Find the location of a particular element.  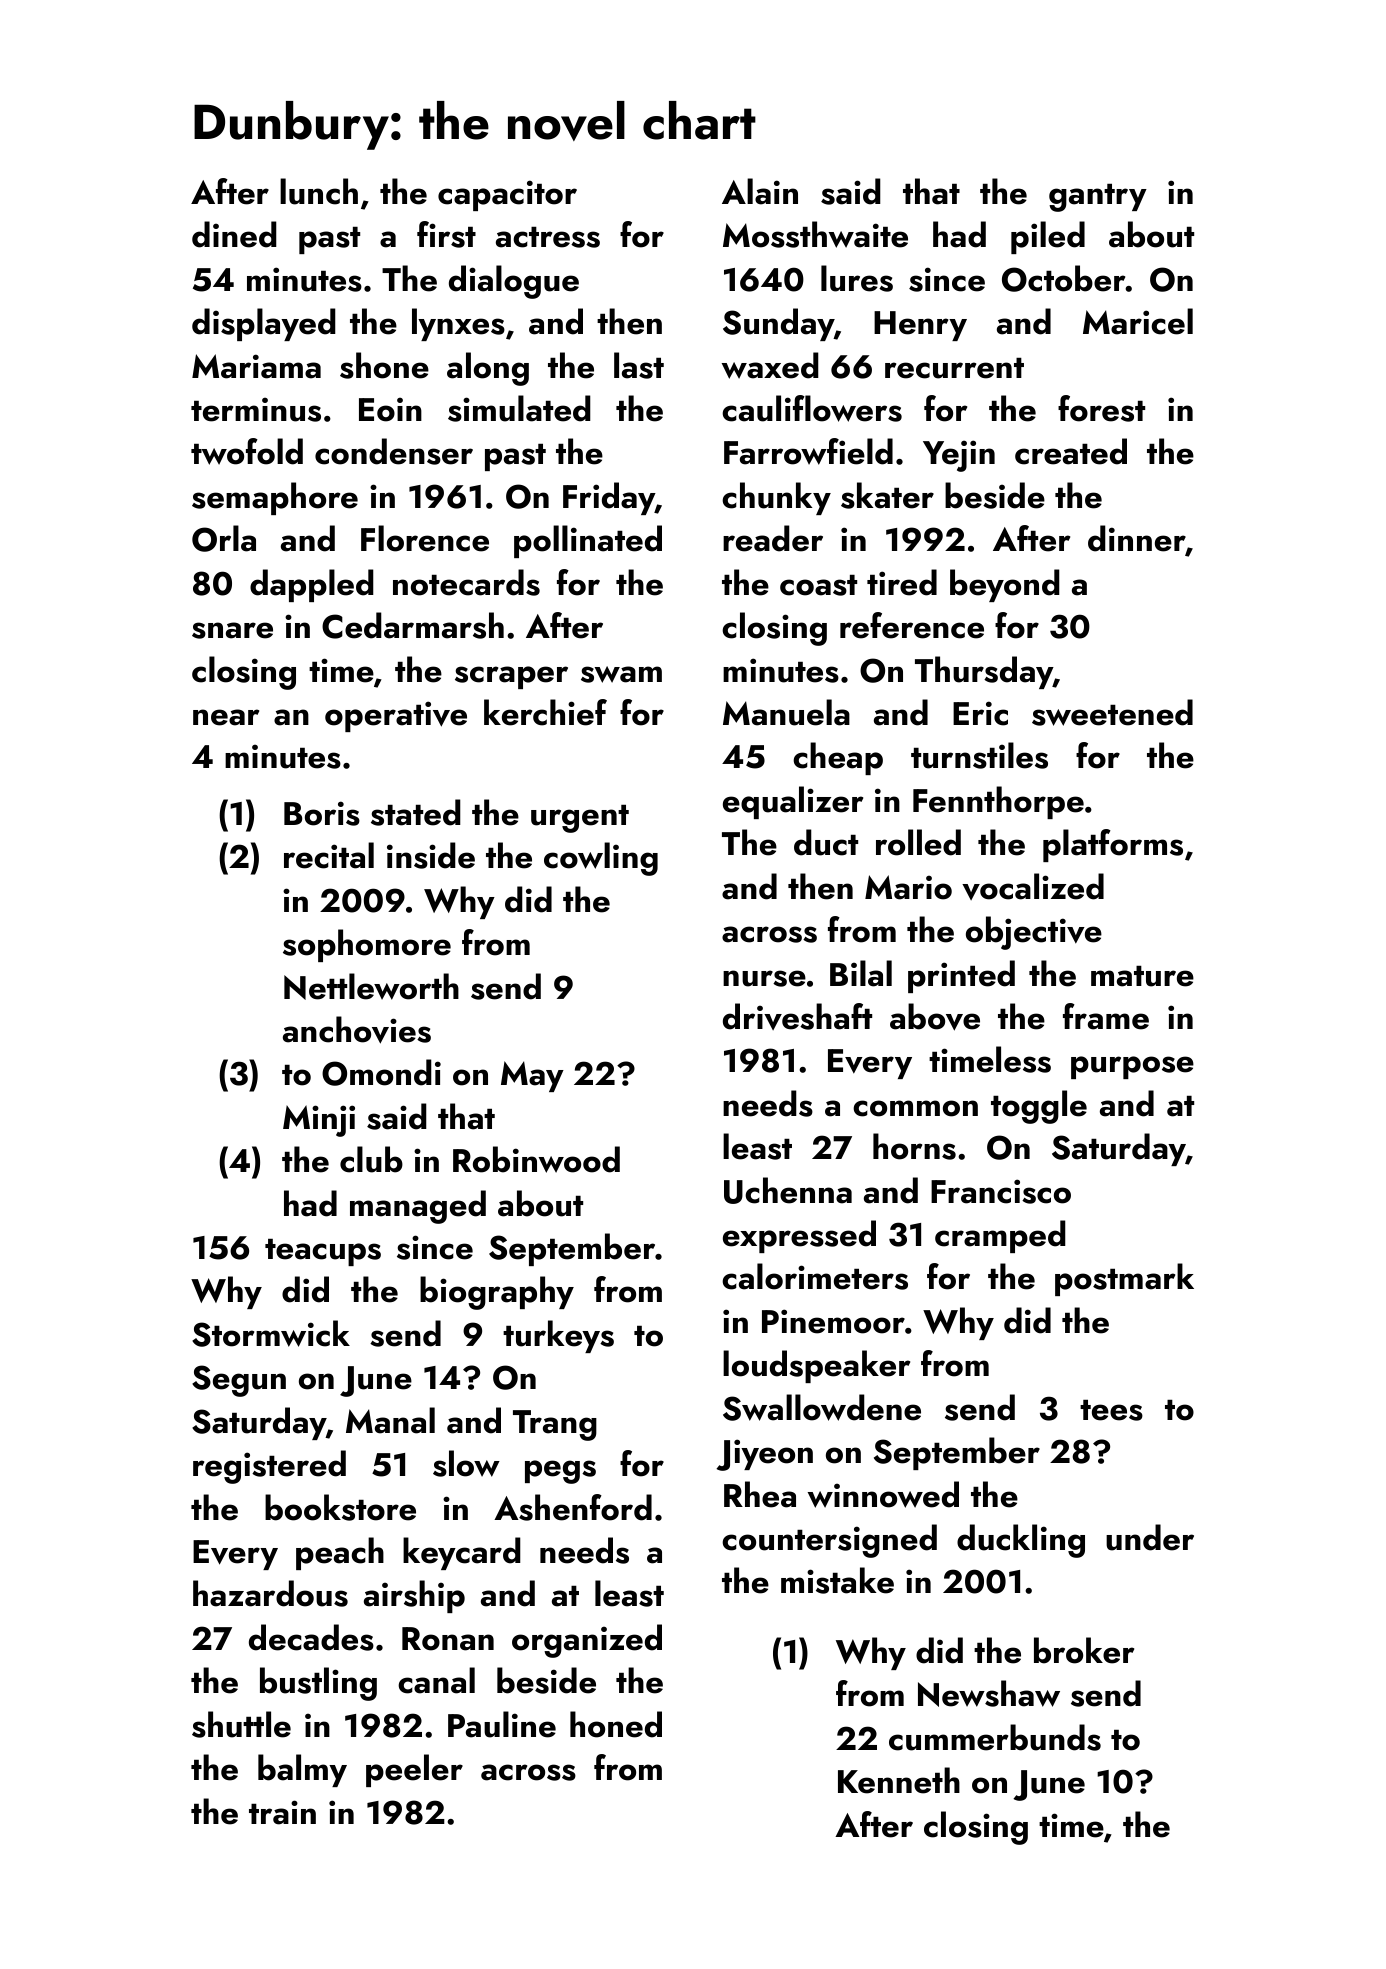

turkeys is located at coordinates (558, 1336).
